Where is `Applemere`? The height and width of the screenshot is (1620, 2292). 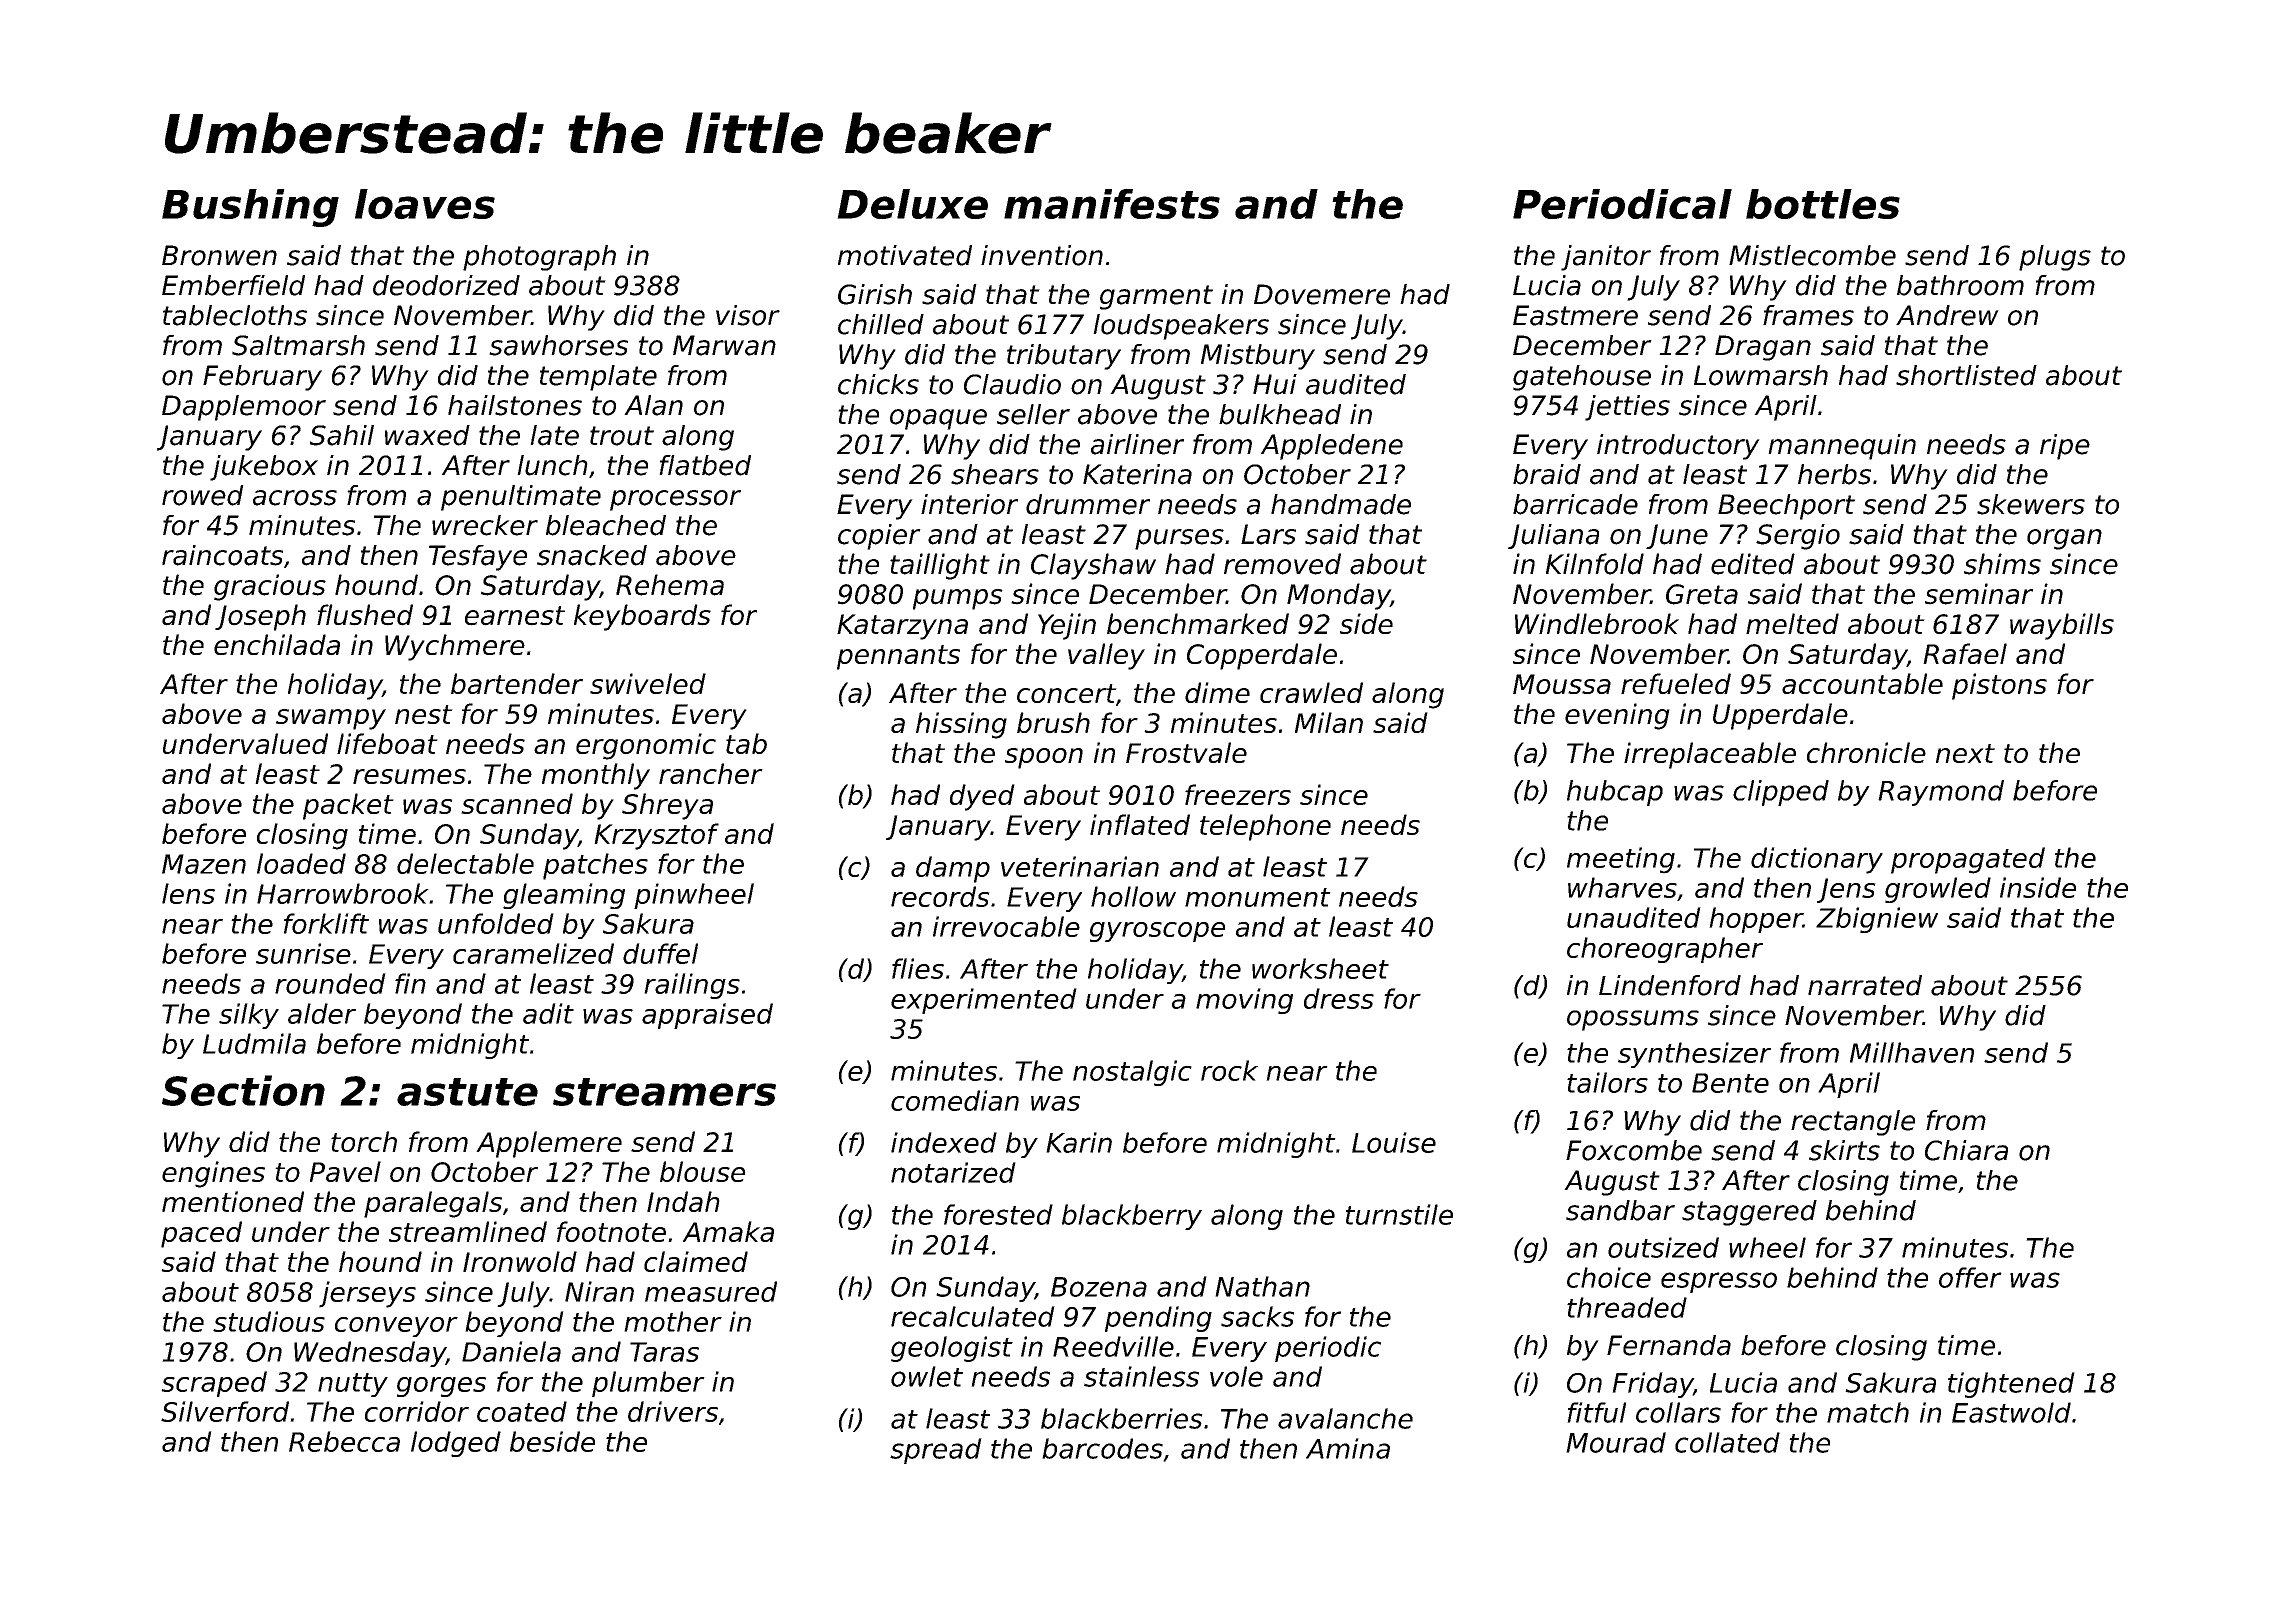 Applemere is located at coordinates (549, 1144).
